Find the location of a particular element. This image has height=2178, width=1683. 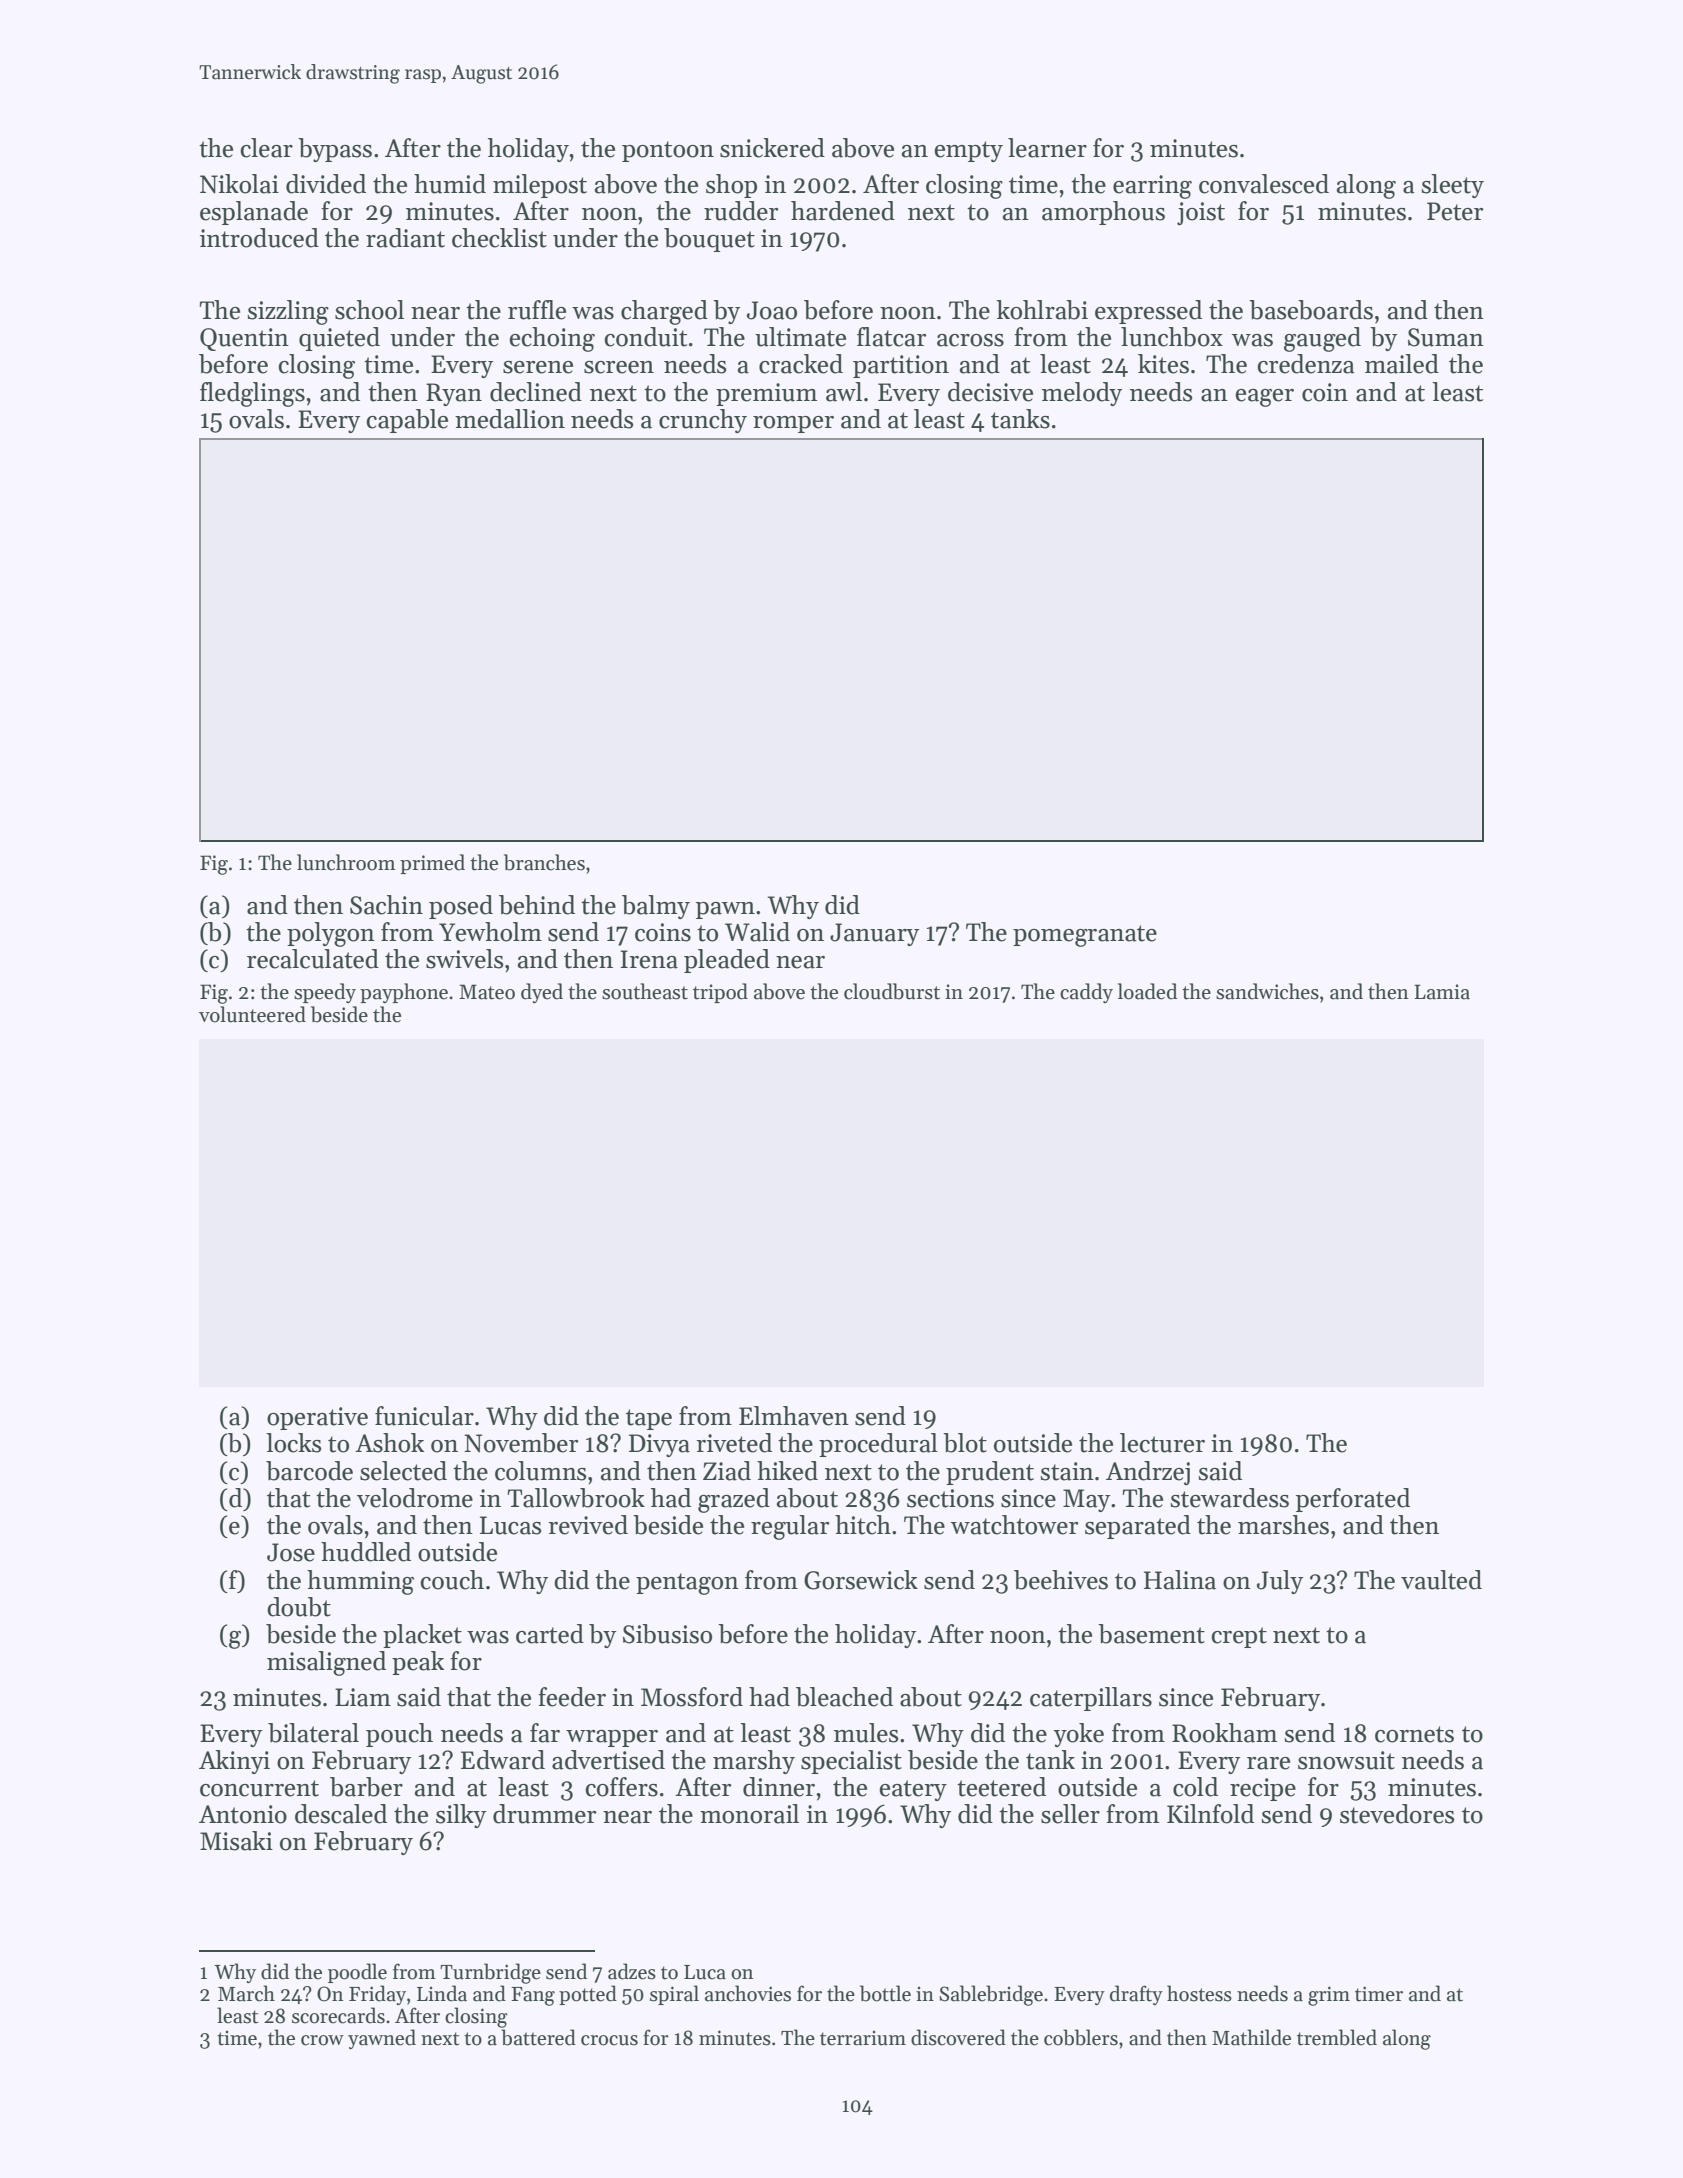

primed is located at coordinates (432, 864).
